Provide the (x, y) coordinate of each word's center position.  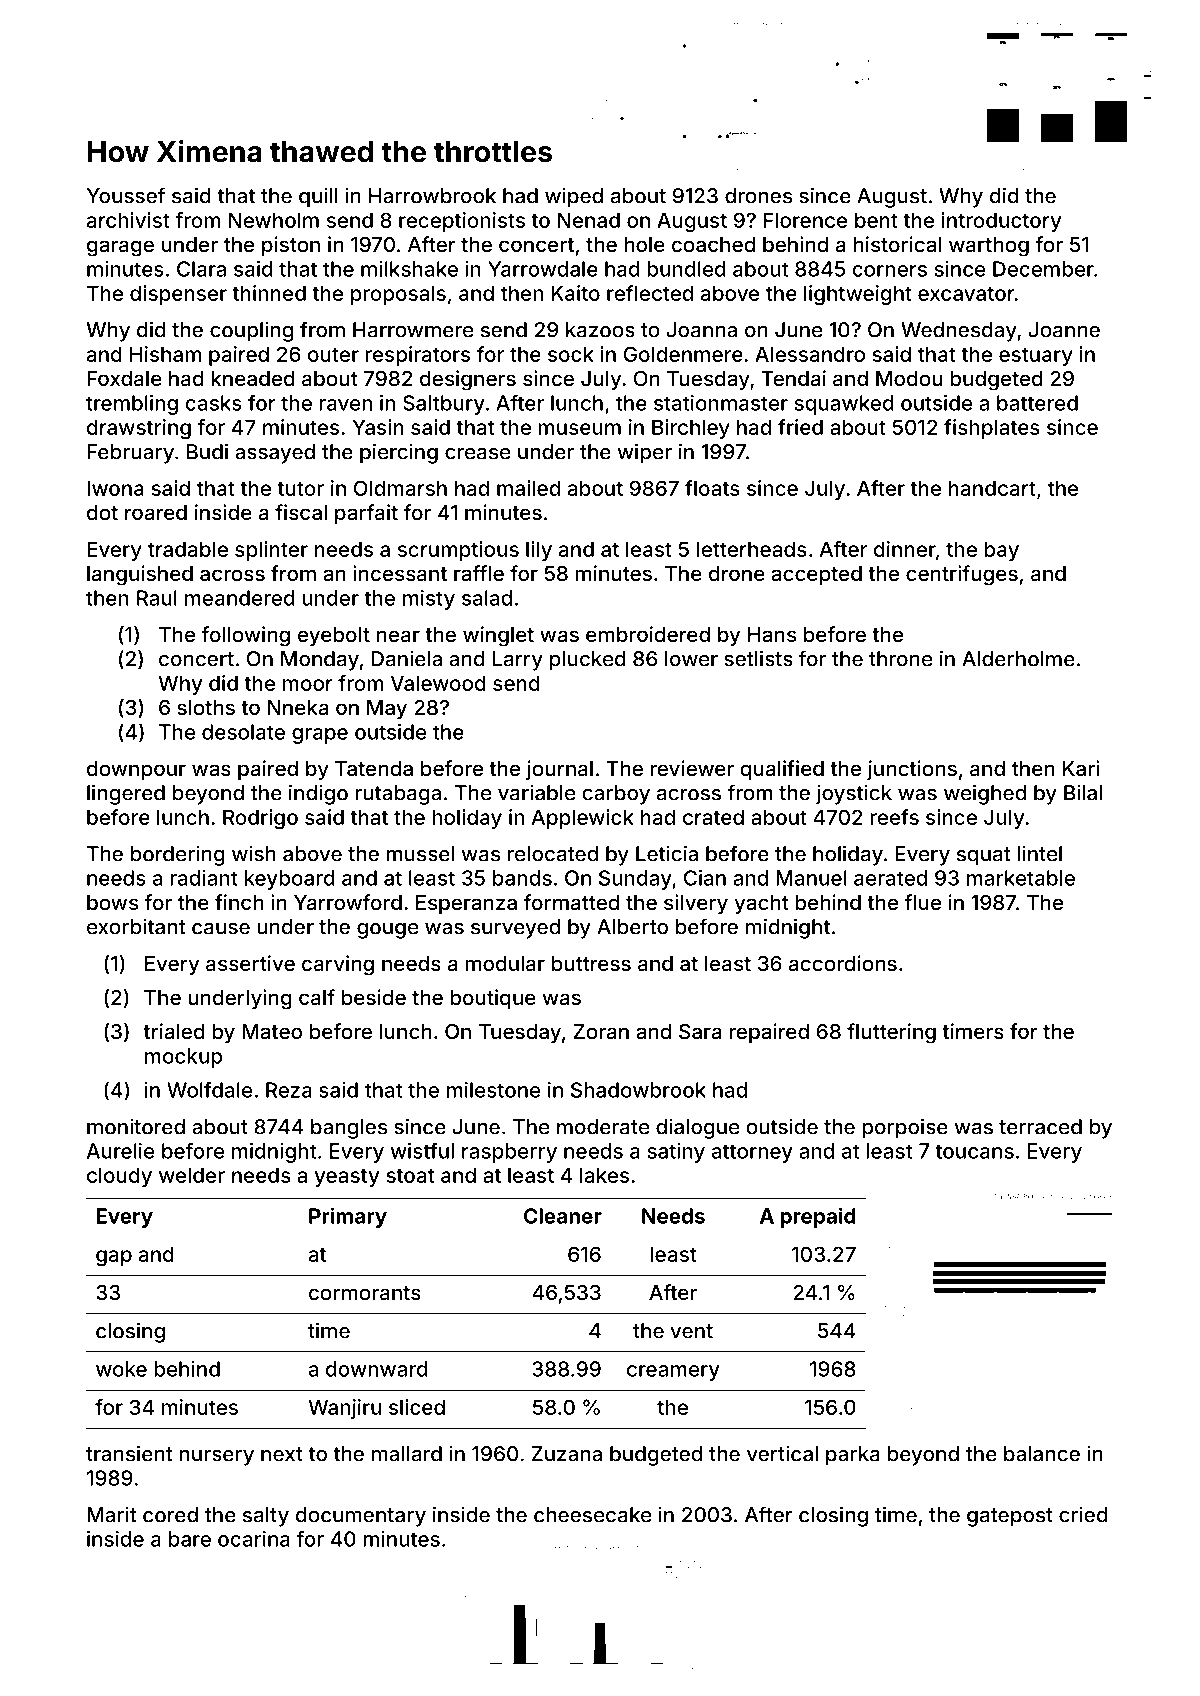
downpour (136, 770)
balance (1042, 1454)
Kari (1081, 768)
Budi (207, 451)
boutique (493, 999)
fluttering (891, 1033)
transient (129, 1453)
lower (691, 659)
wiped (574, 197)
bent (876, 220)
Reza (289, 1090)
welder (192, 1175)
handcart (992, 488)
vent (691, 1331)
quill (318, 197)
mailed (528, 488)
